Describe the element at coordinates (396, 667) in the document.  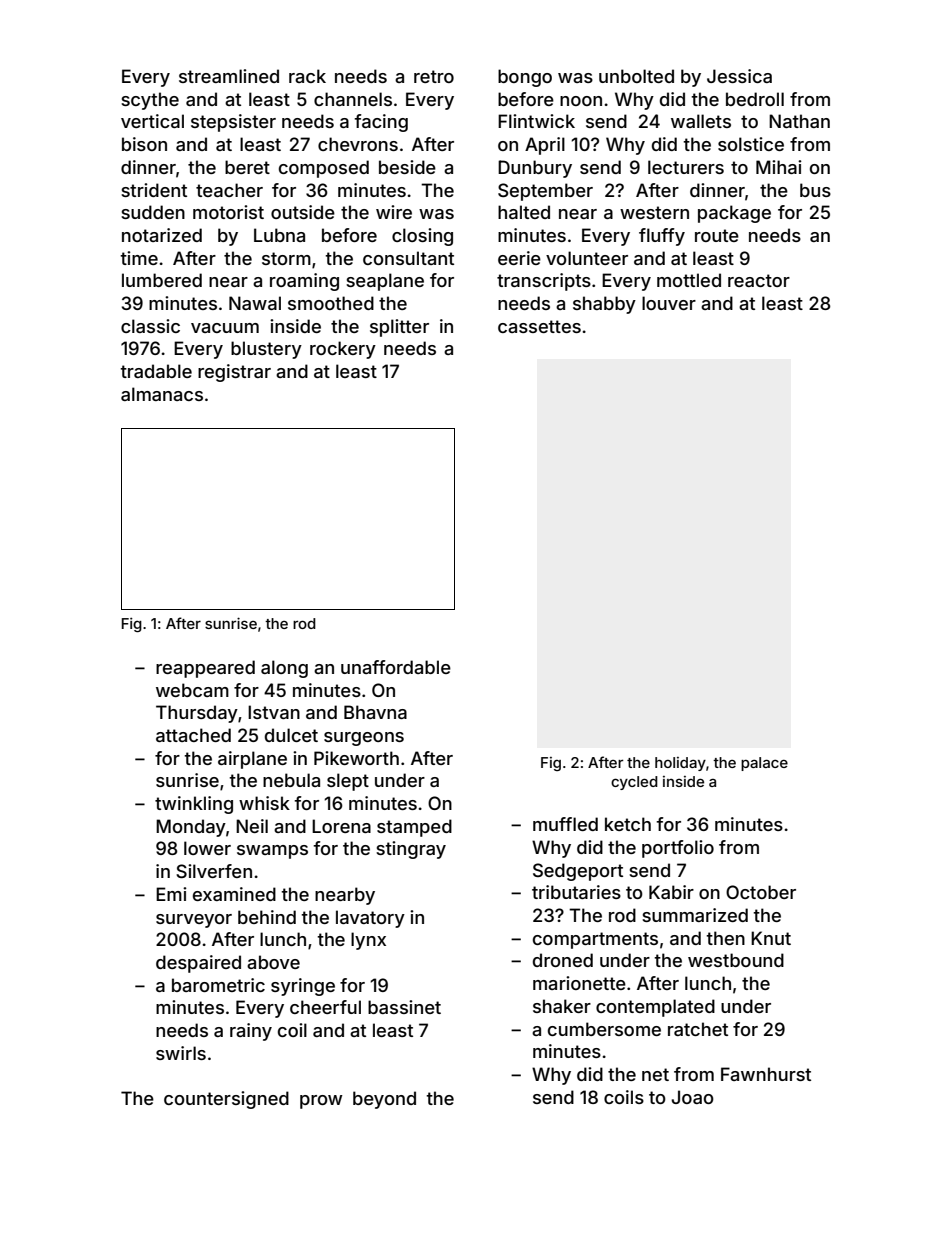
I see `unaffordable` at that location.
